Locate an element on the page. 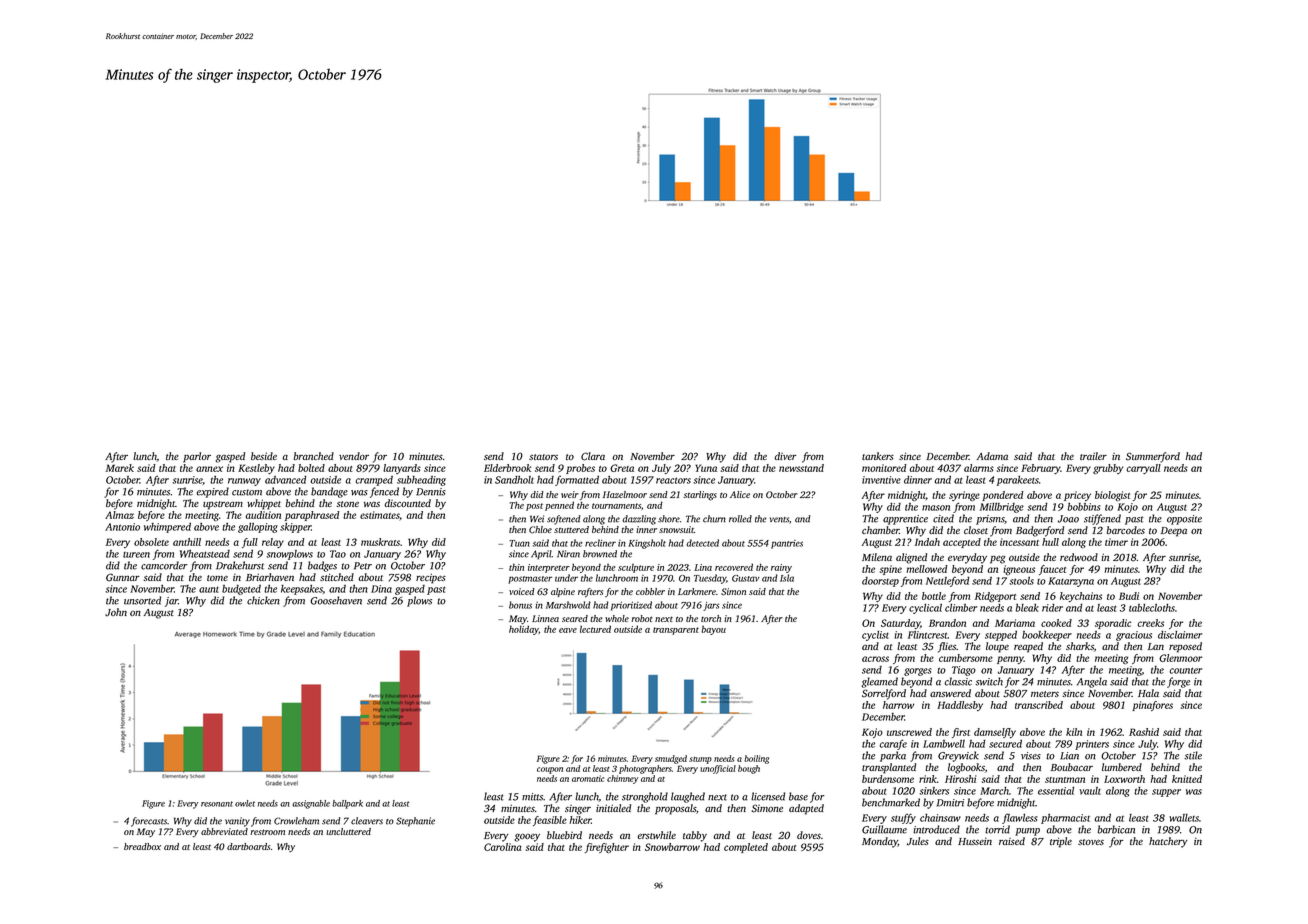  redwood is located at coordinates (1079, 557).
